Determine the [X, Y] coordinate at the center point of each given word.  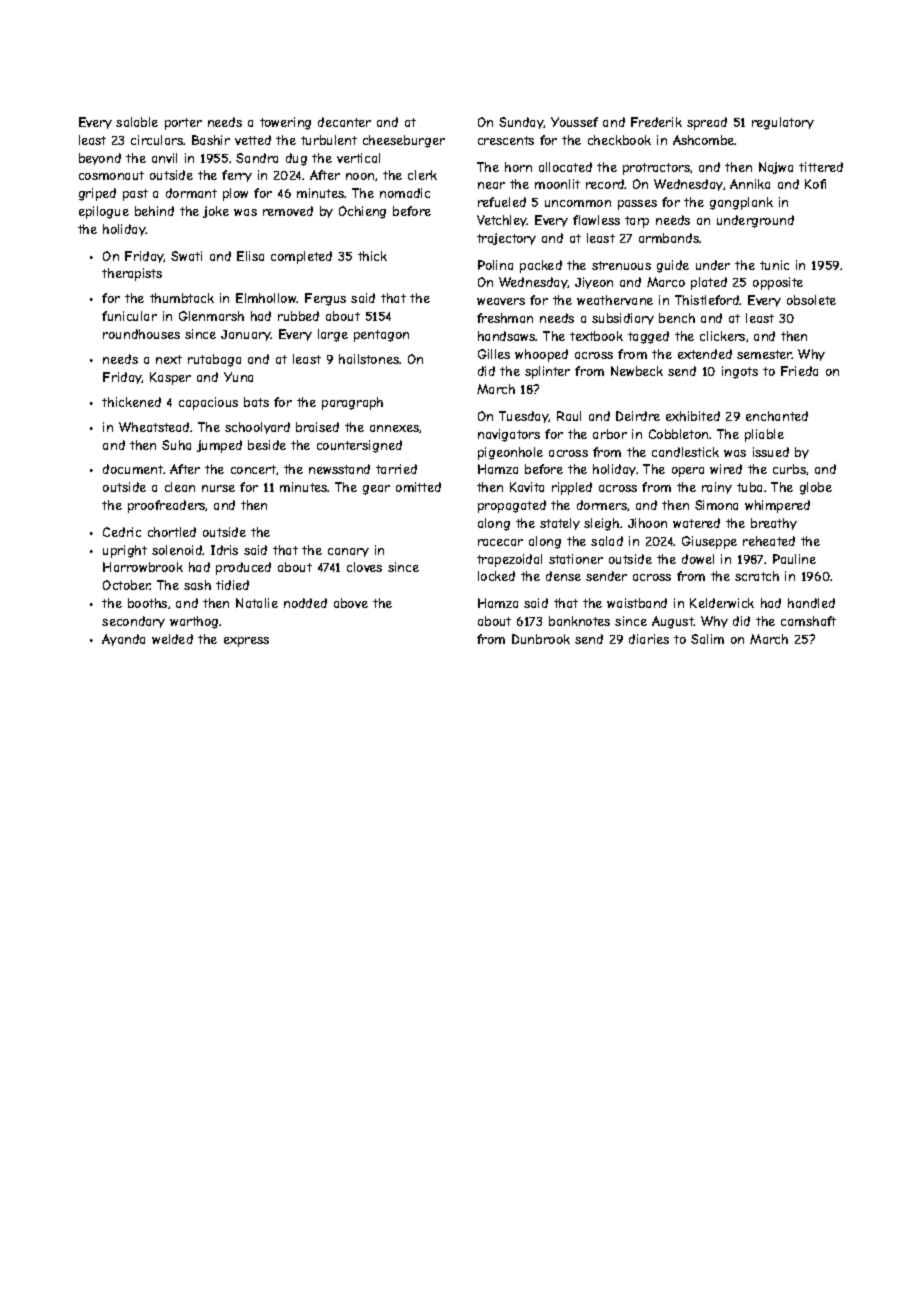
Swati [186, 256]
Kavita [527, 487]
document [133, 469]
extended [705, 354]
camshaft [808, 621]
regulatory [783, 123]
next [169, 359]
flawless [596, 220]
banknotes [579, 621]
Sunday [521, 123]
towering [285, 123]
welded [172, 639]
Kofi [815, 184]
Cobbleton [678, 434]
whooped [541, 355]
